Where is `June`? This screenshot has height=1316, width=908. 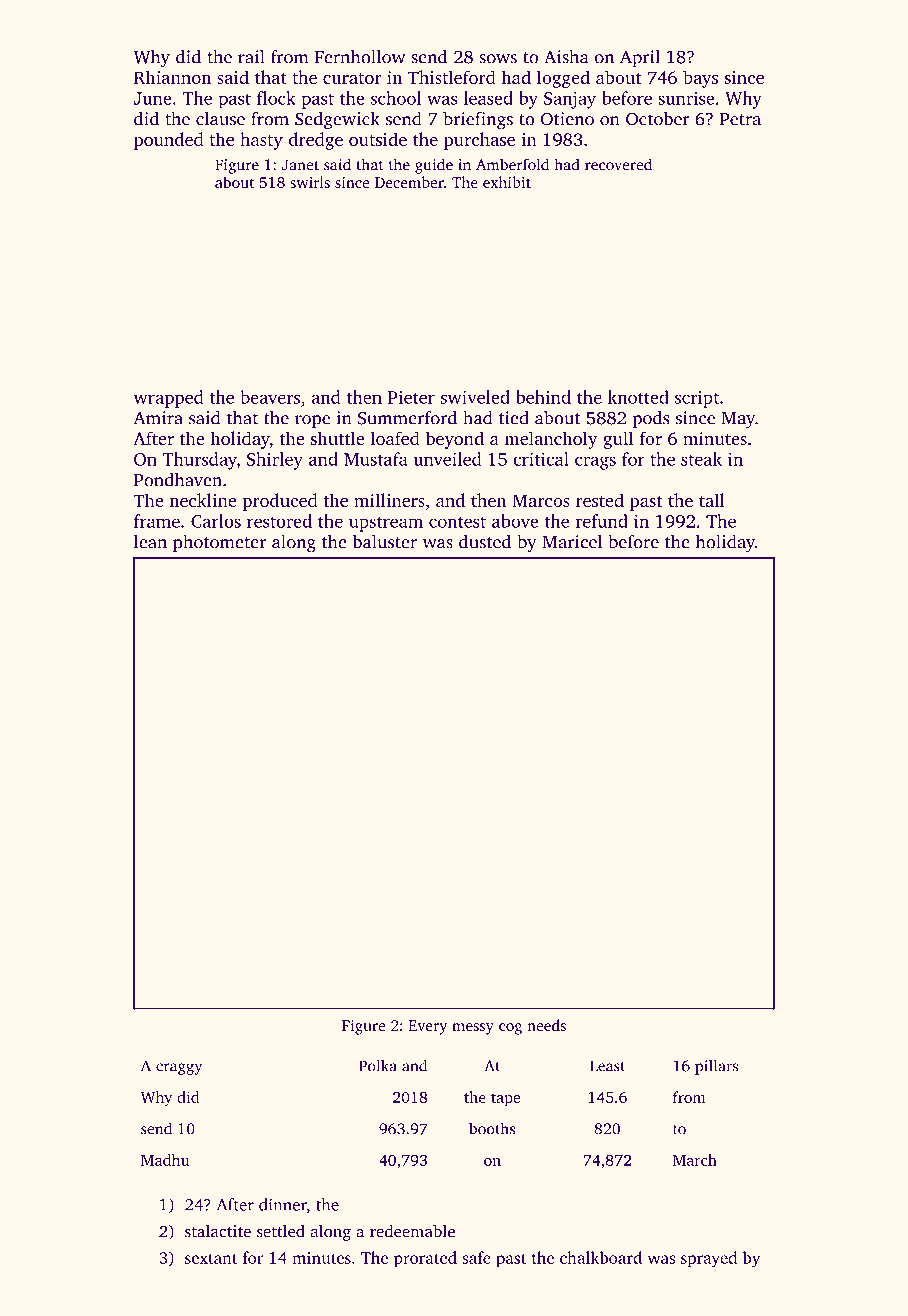 June is located at coordinates (153, 98).
